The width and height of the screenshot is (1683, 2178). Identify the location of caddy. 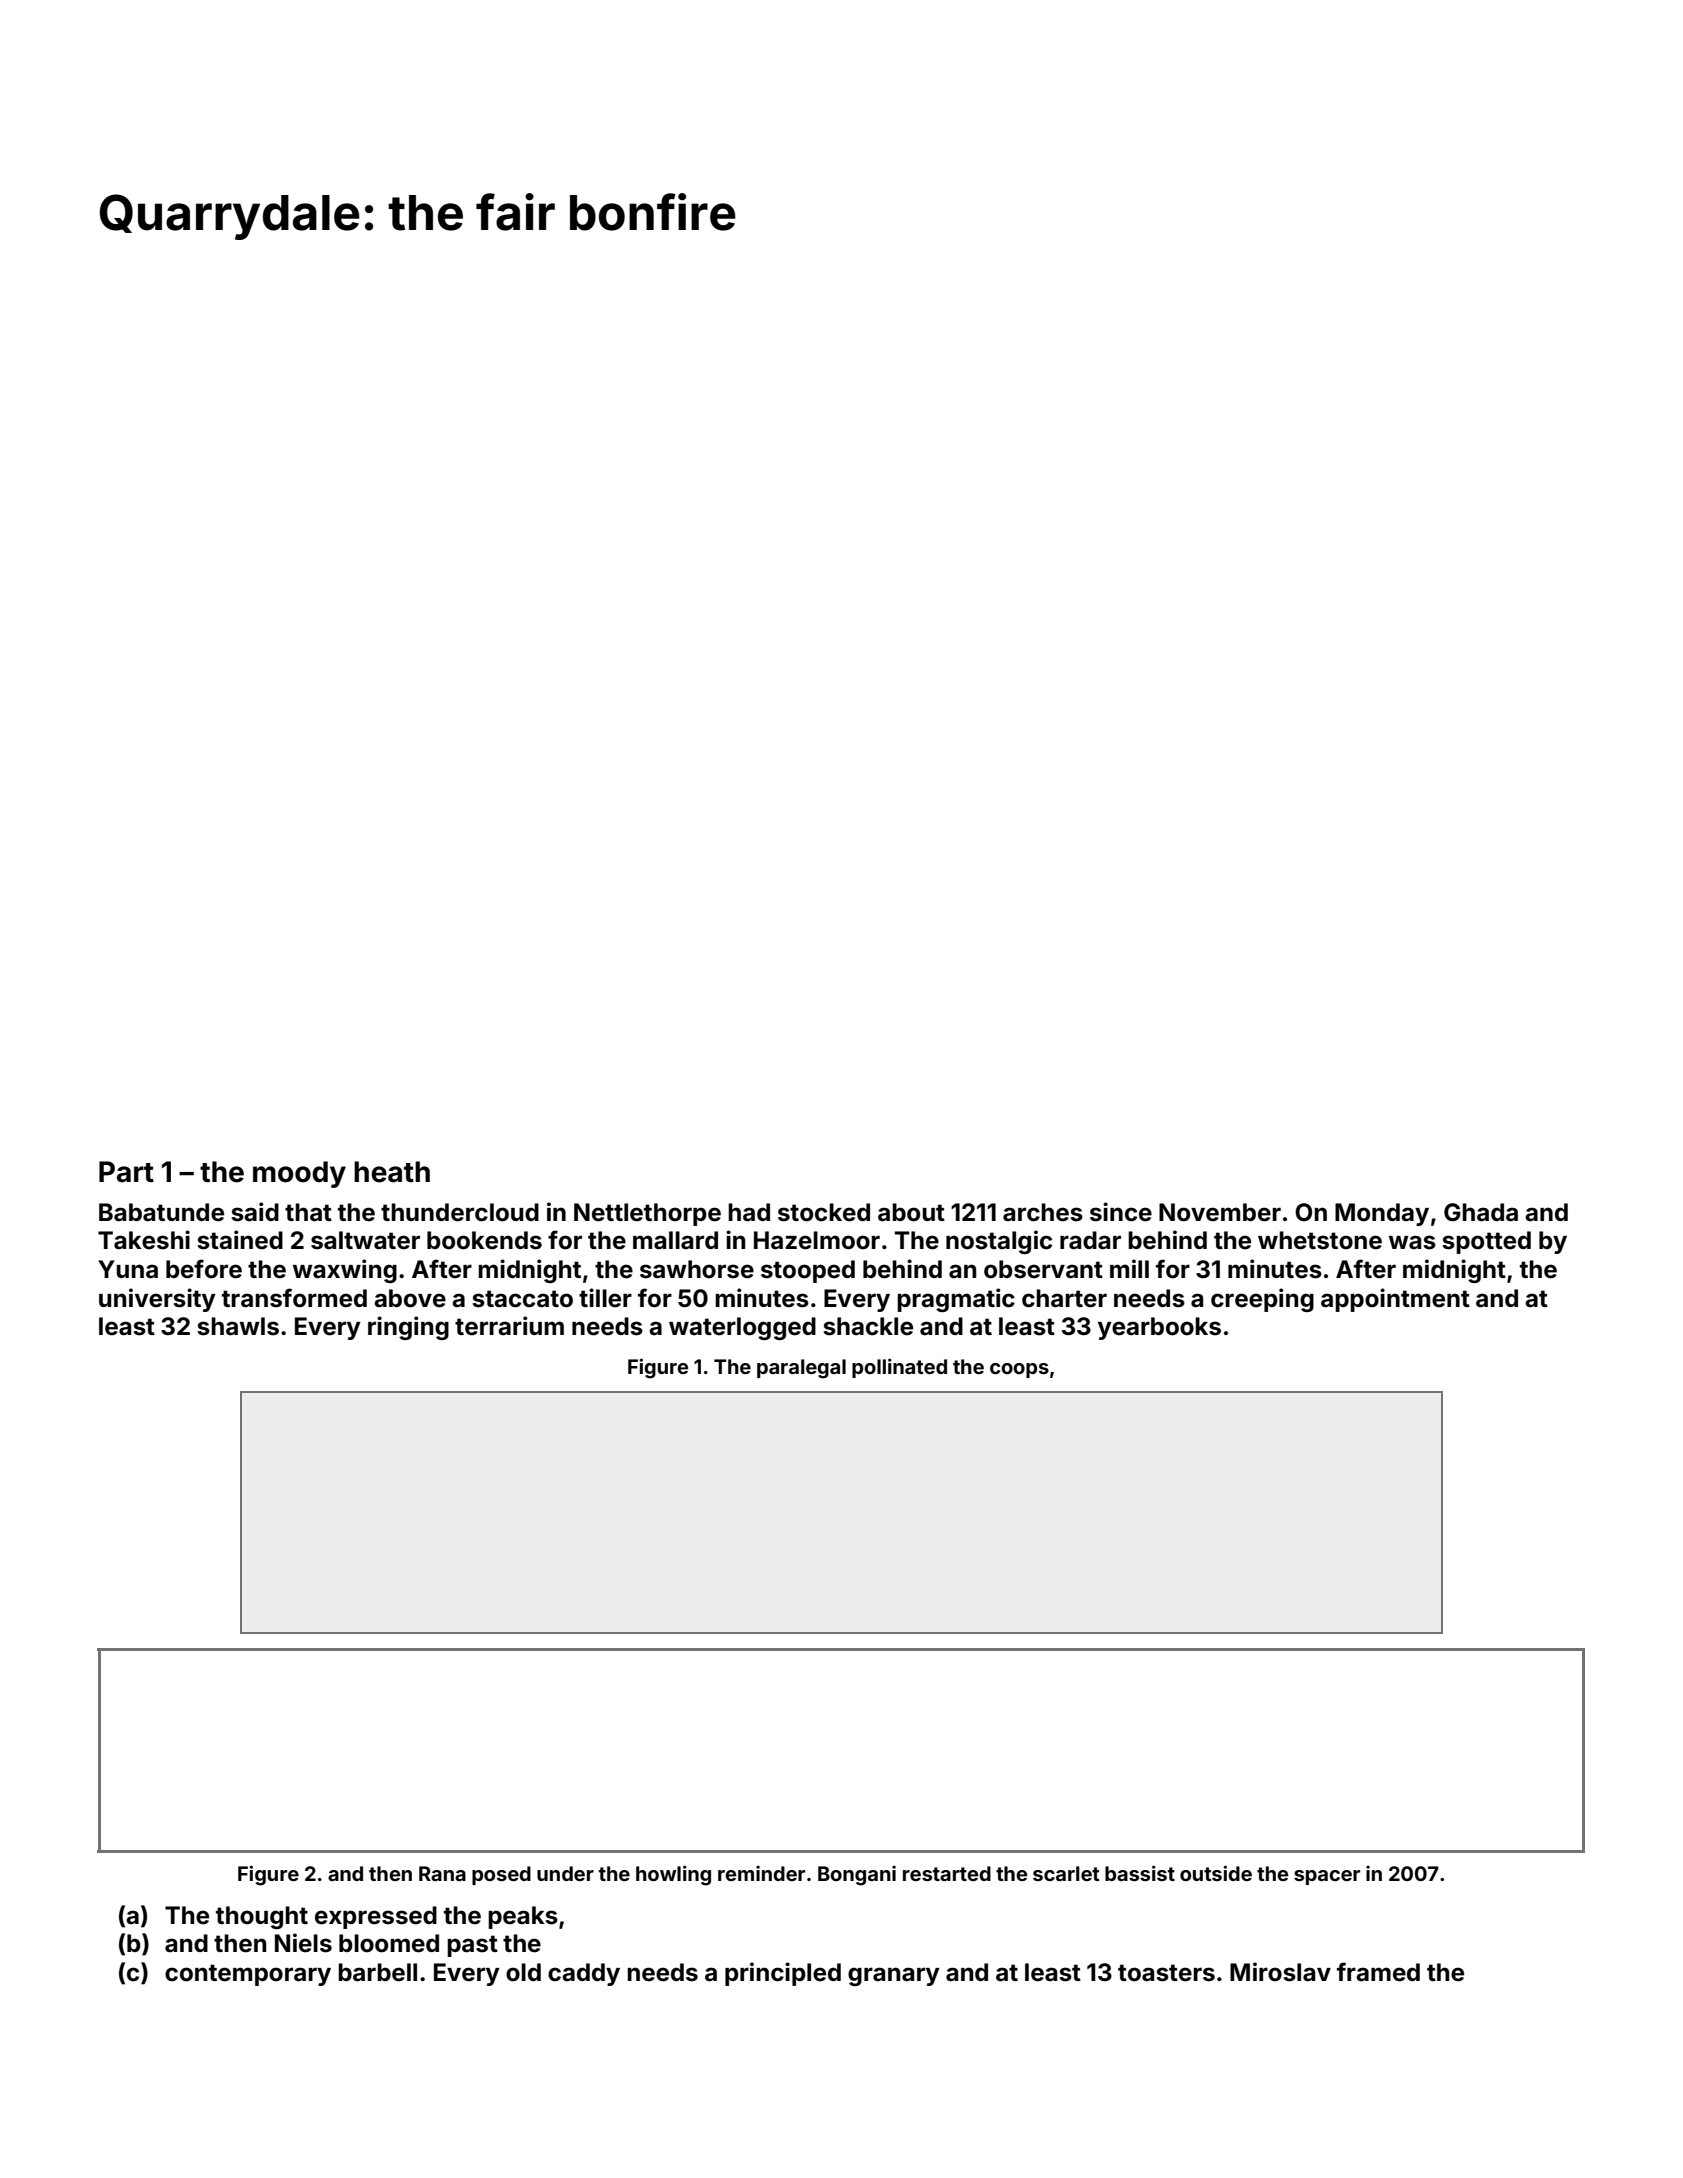
(584, 1974).
